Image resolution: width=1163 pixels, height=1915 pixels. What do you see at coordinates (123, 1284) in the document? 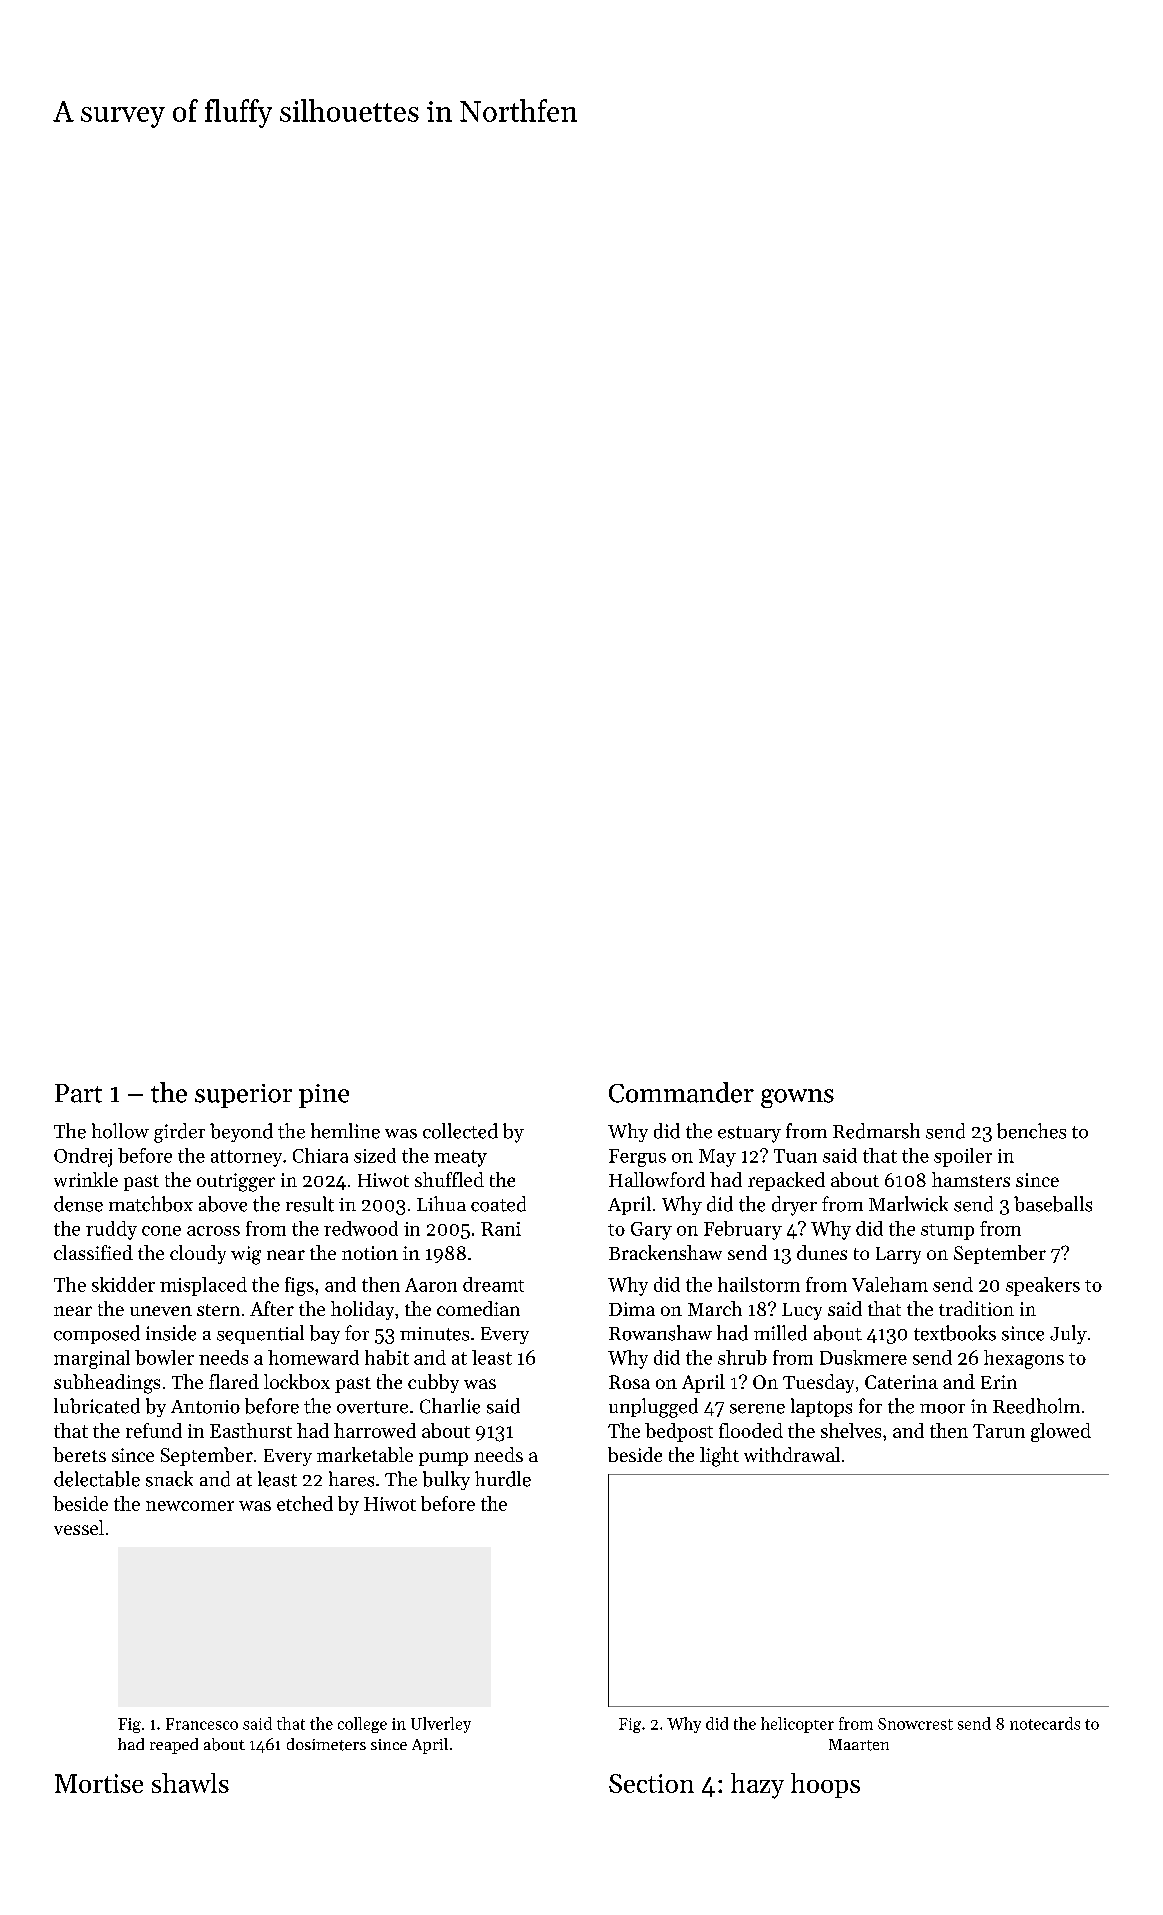
I see `skidder` at bounding box center [123, 1284].
